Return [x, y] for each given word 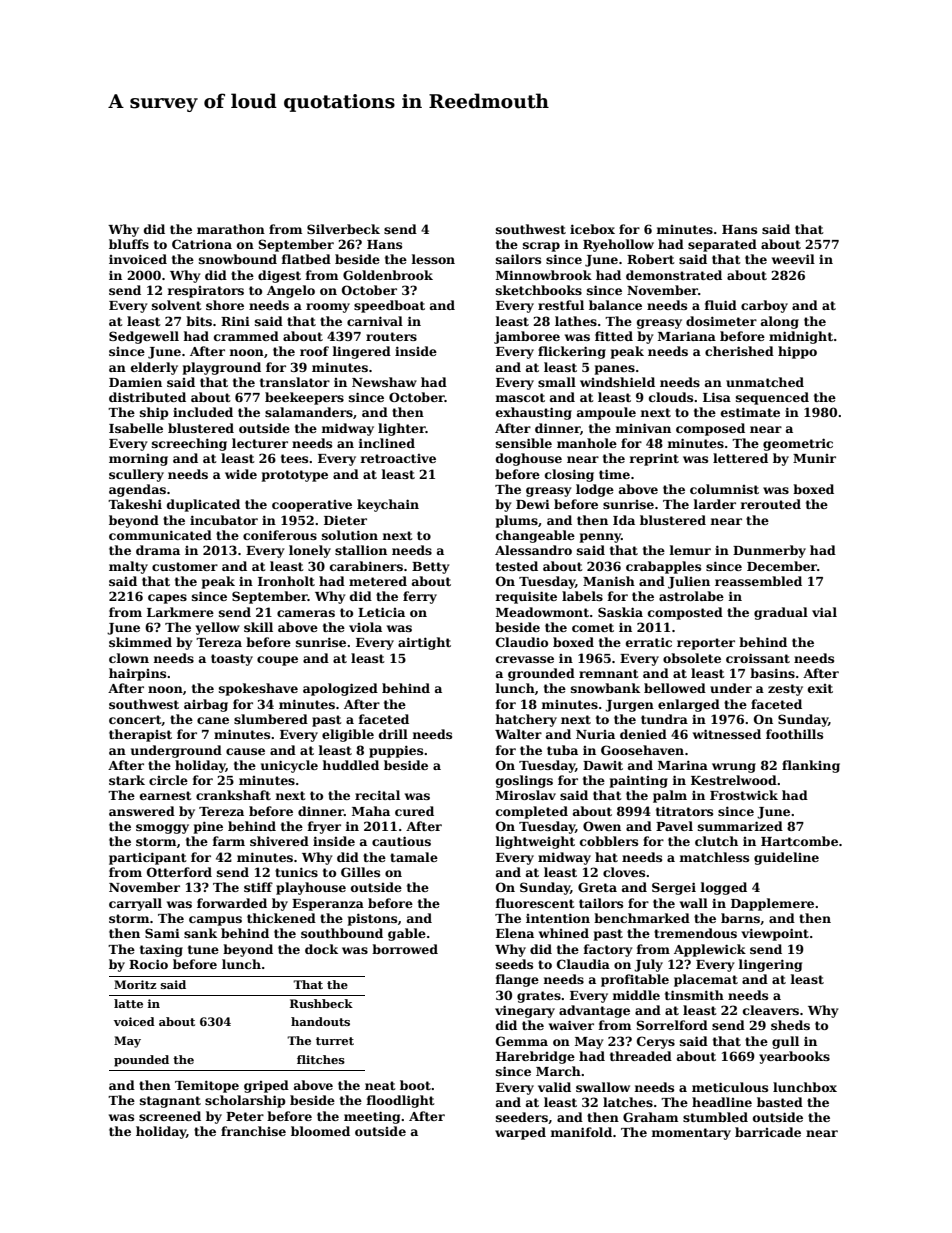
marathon [231, 229]
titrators [684, 811]
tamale [414, 857]
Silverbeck [343, 229]
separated [722, 245]
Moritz [135, 984]
